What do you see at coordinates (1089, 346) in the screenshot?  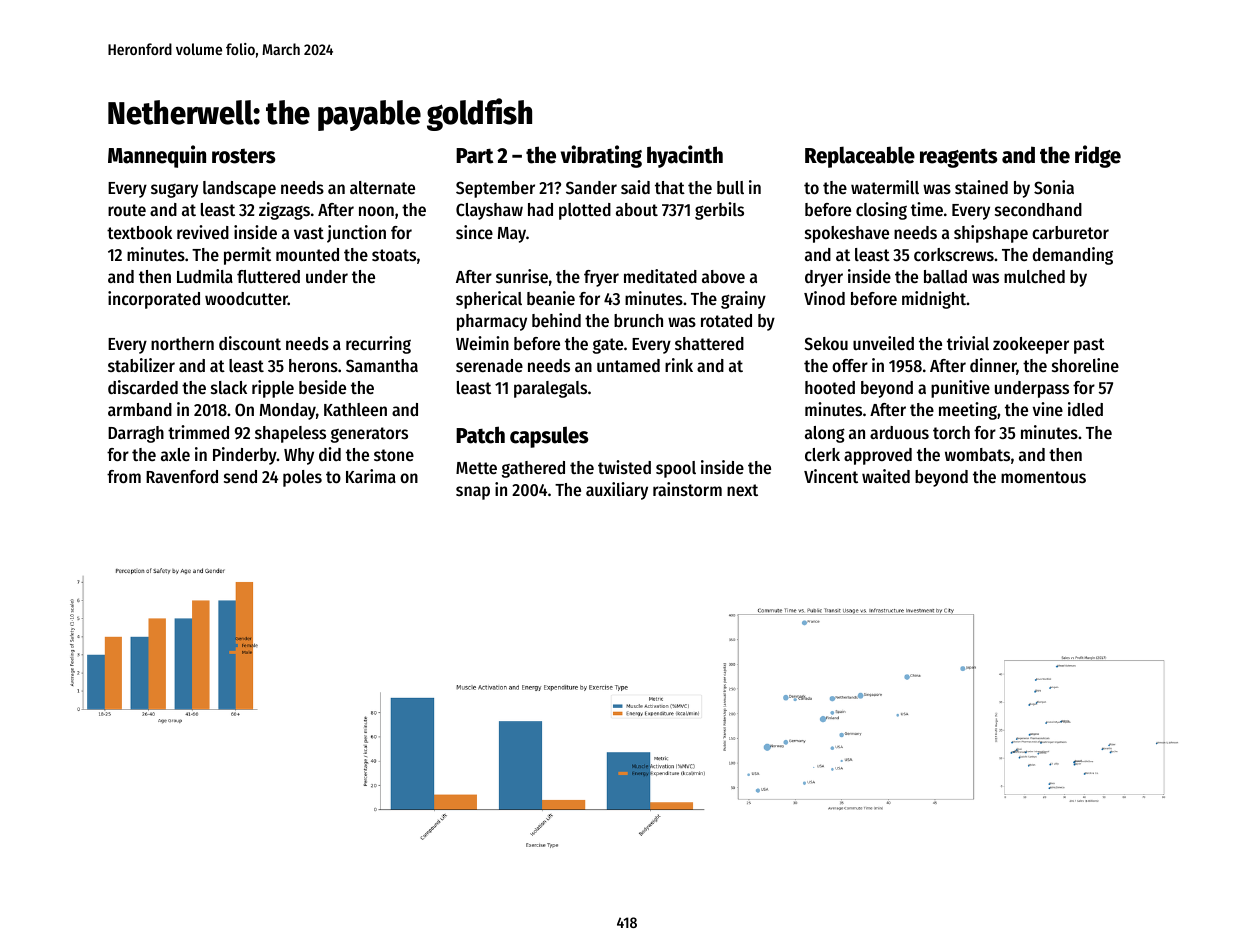 I see `past` at bounding box center [1089, 346].
